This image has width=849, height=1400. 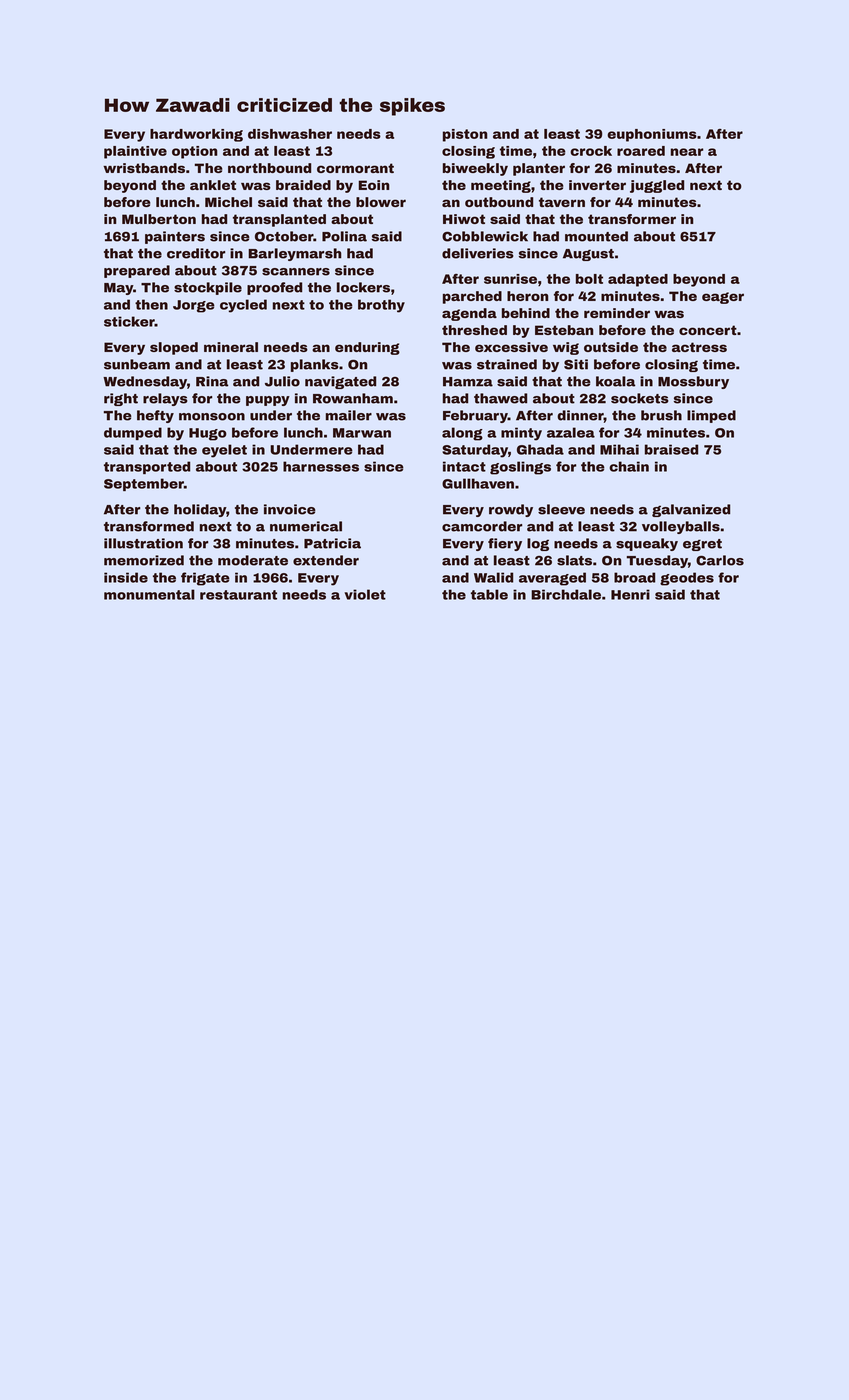 I want to click on galvanized, so click(x=691, y=510).
